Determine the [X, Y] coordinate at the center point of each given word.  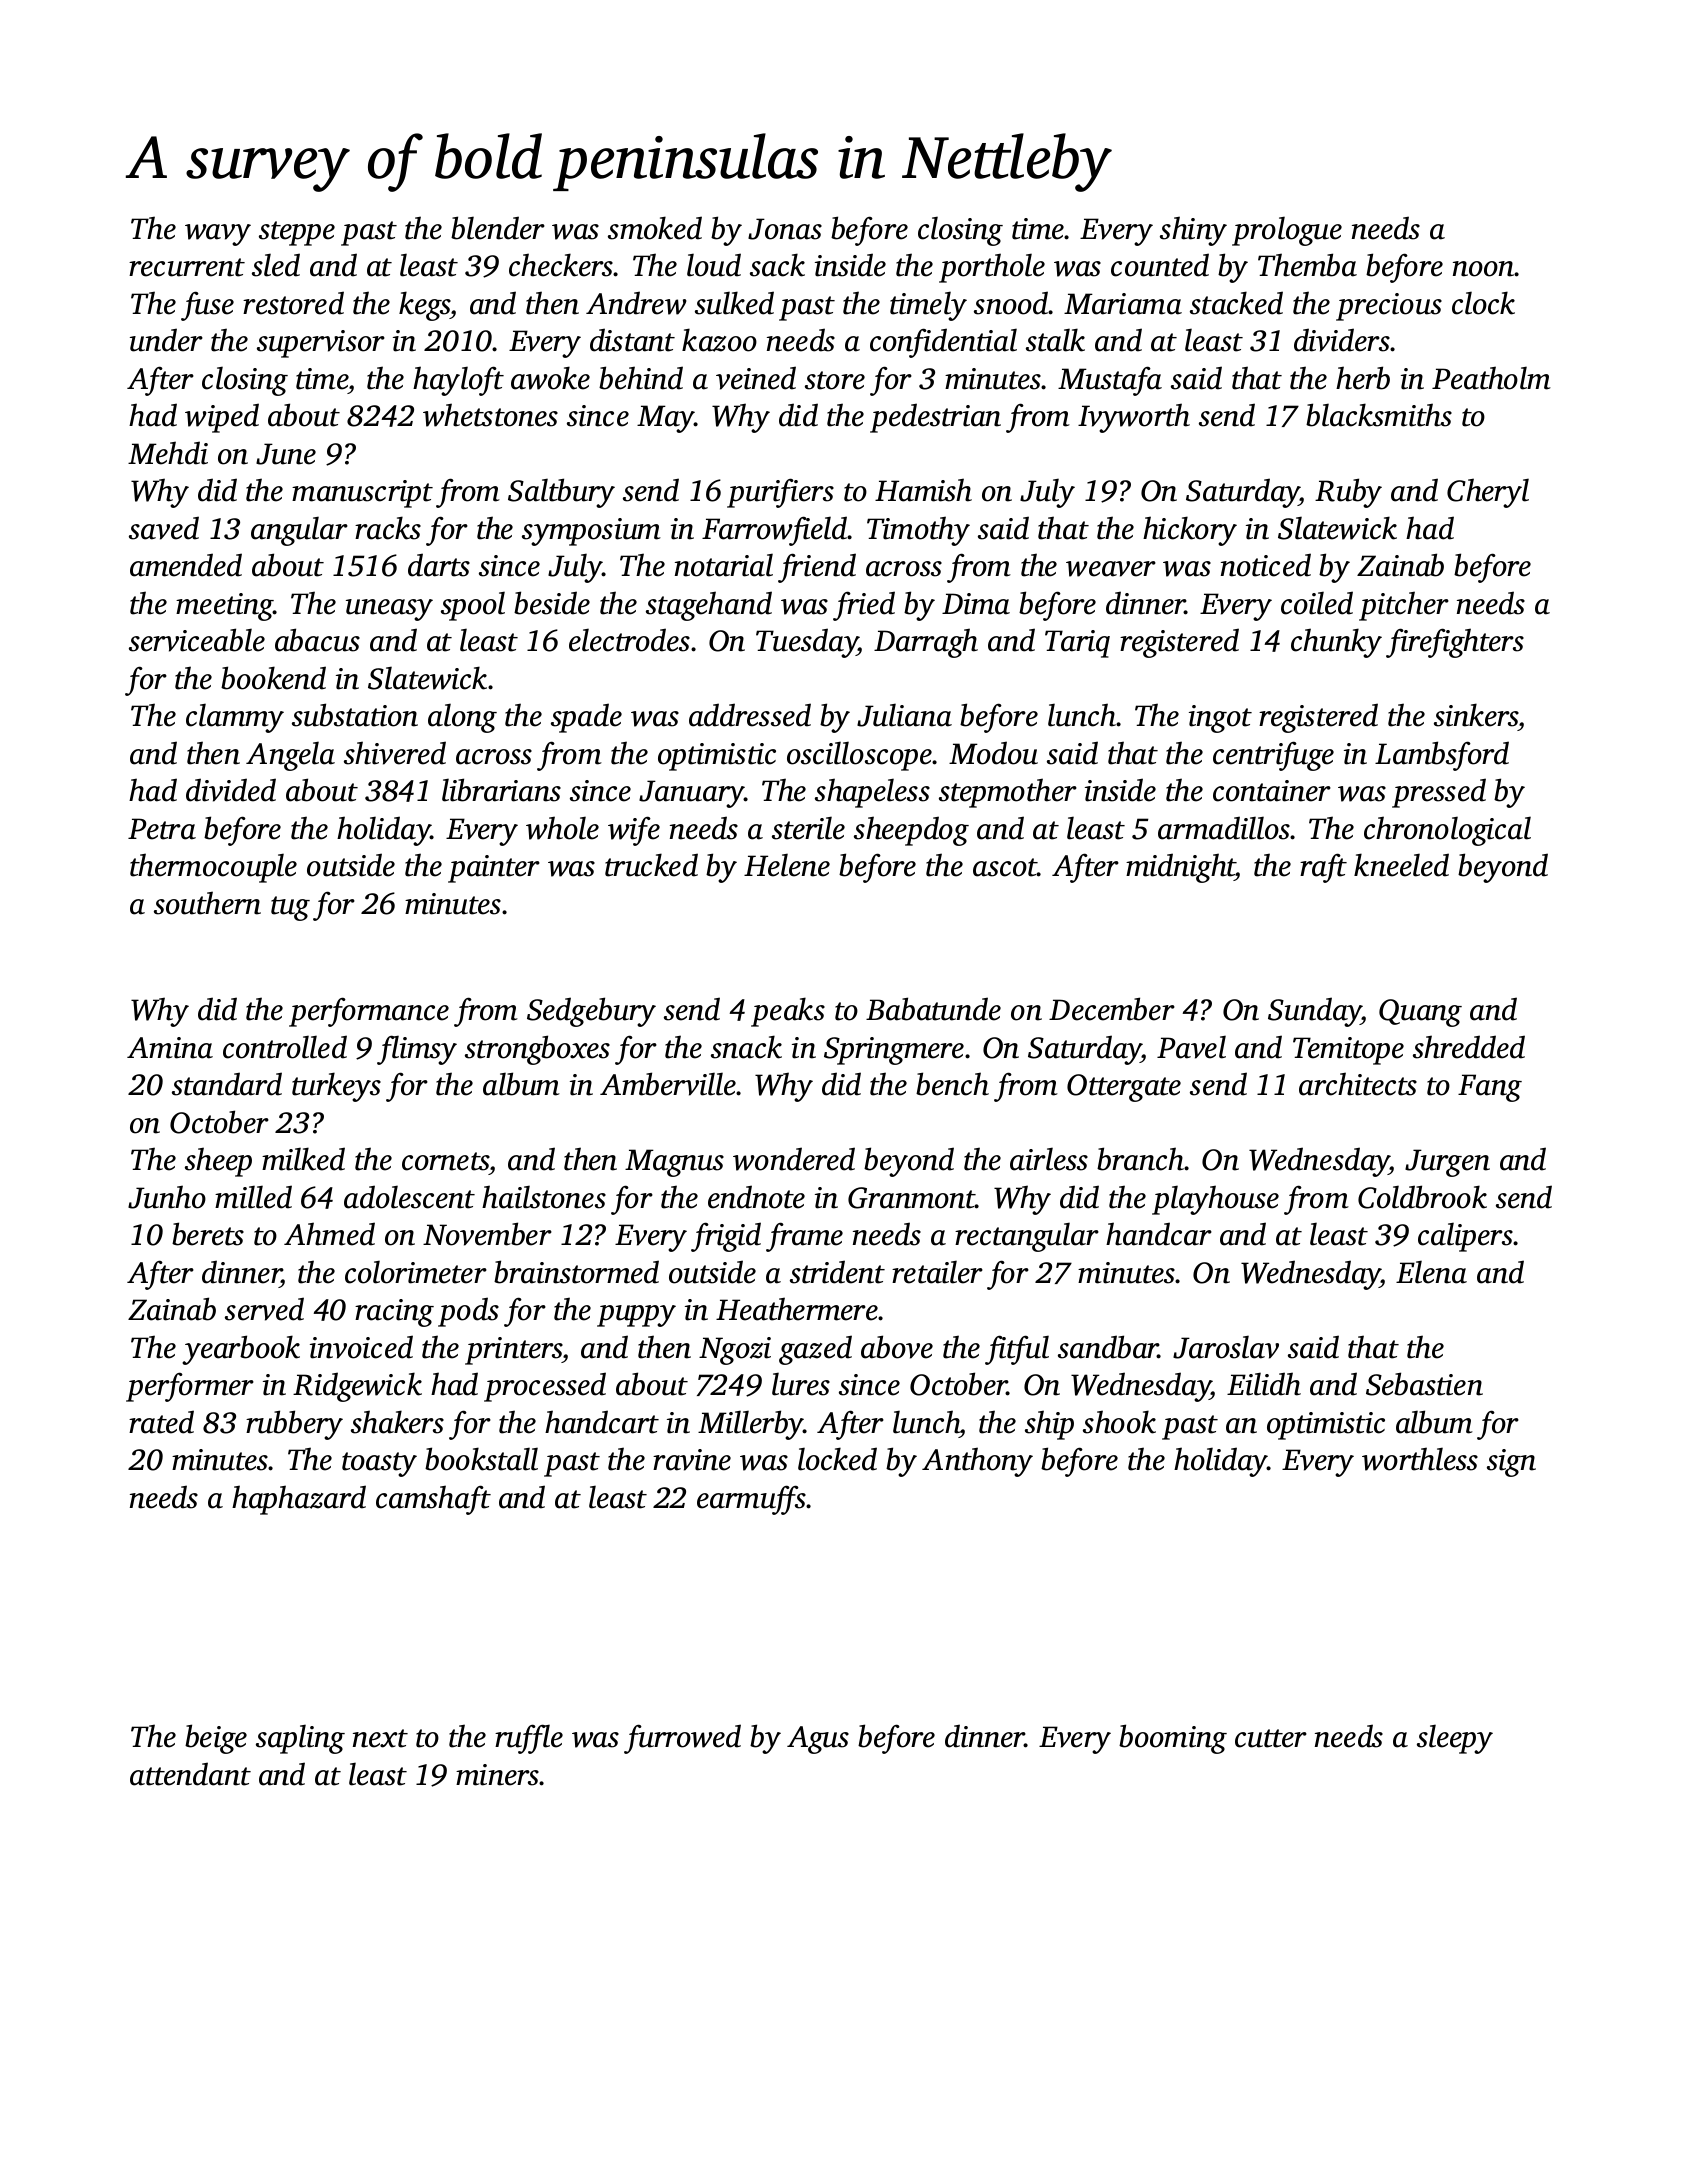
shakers [397, 1422]
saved [164, 528]
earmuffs [752, 1500]
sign [1511, 1463]
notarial [724, 565]
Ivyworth [1134, 418]
